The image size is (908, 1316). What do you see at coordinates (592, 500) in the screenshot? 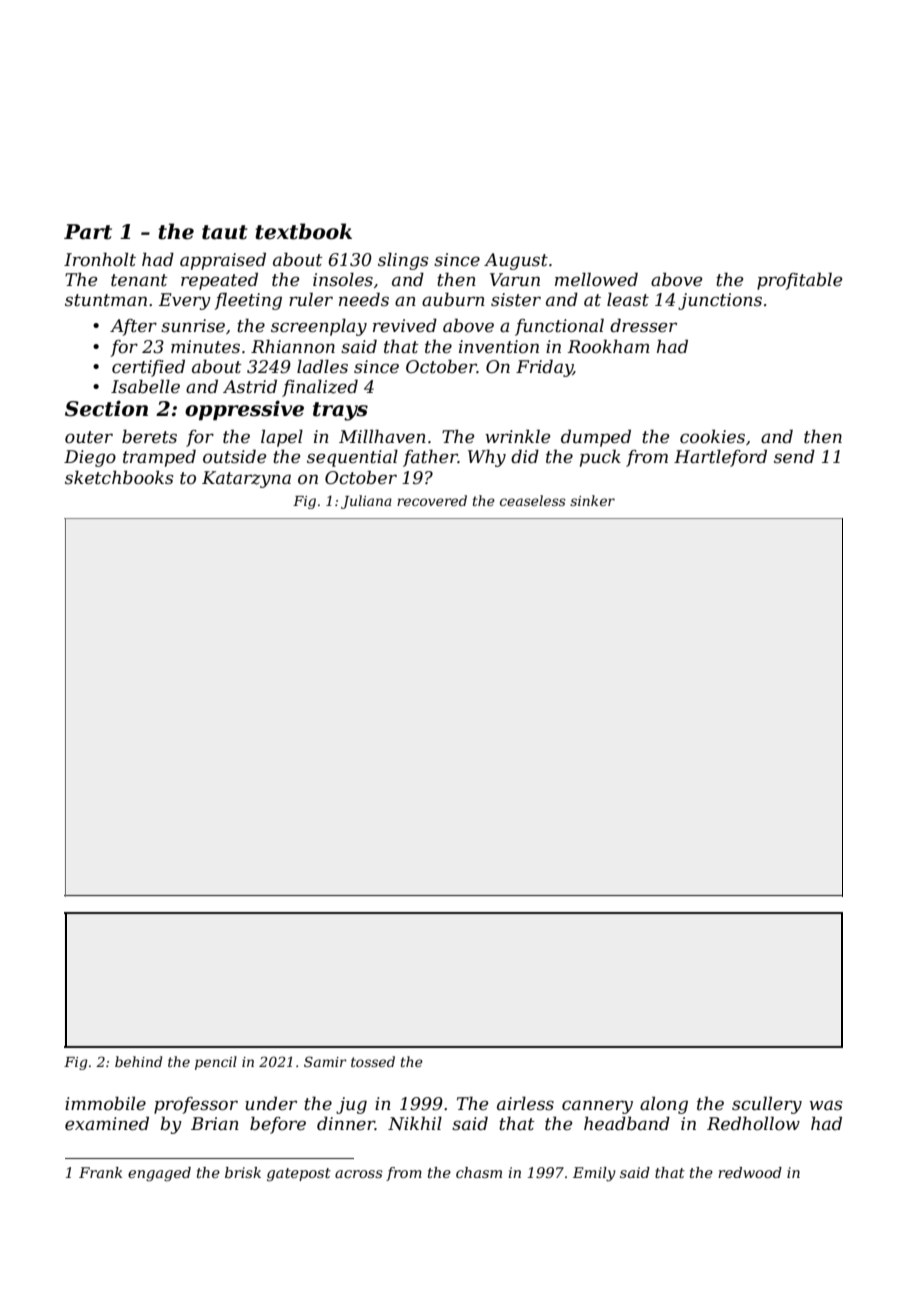
I see `sinker` at bounding box center [592, 500].
